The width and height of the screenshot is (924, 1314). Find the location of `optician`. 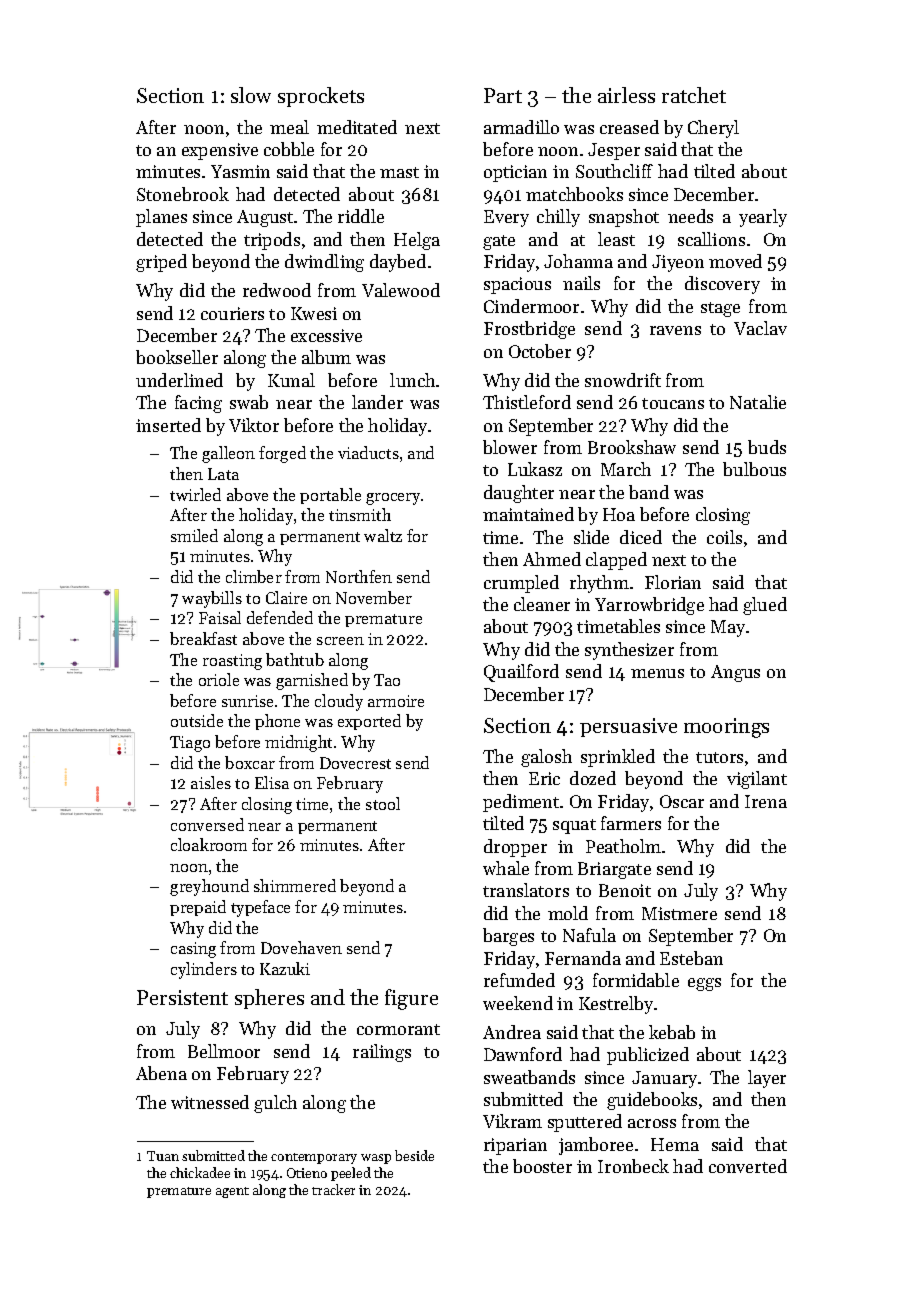

optician is located at coordinates (515, 173).
